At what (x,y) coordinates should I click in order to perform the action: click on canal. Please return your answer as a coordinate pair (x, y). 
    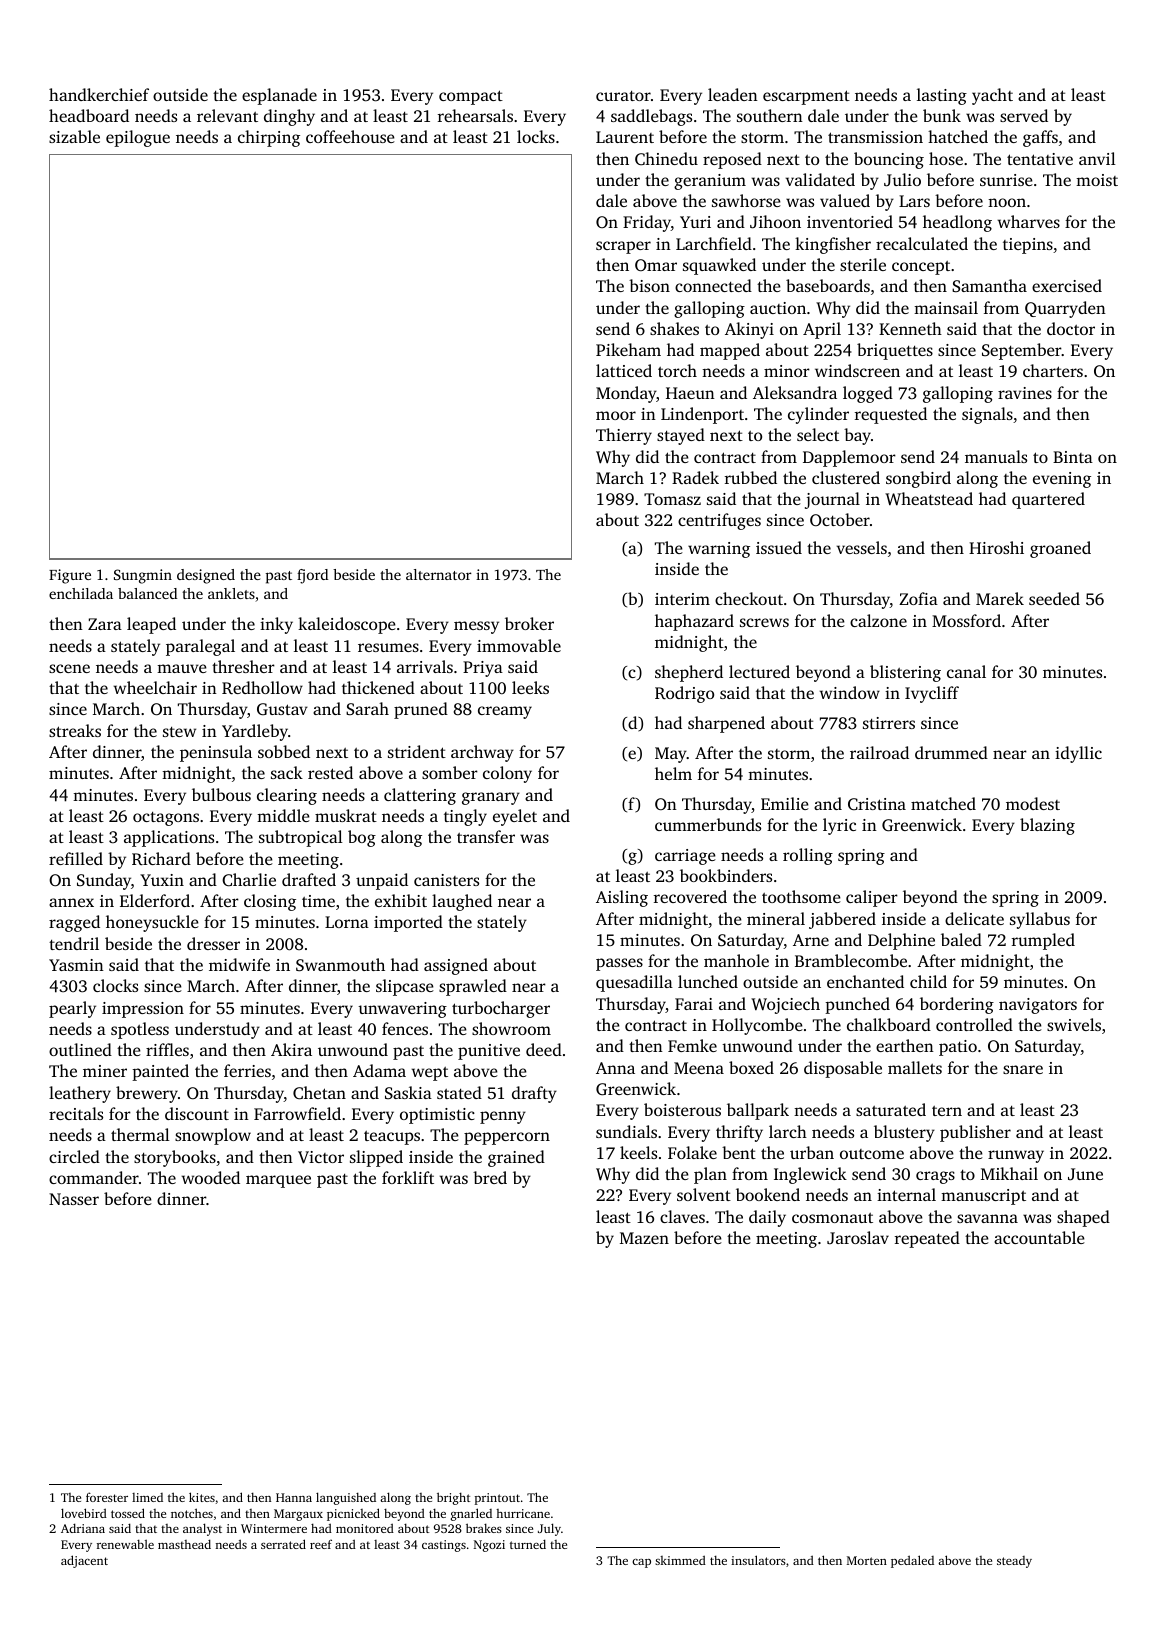
    Looking at the image, I should click on (966, 671).
